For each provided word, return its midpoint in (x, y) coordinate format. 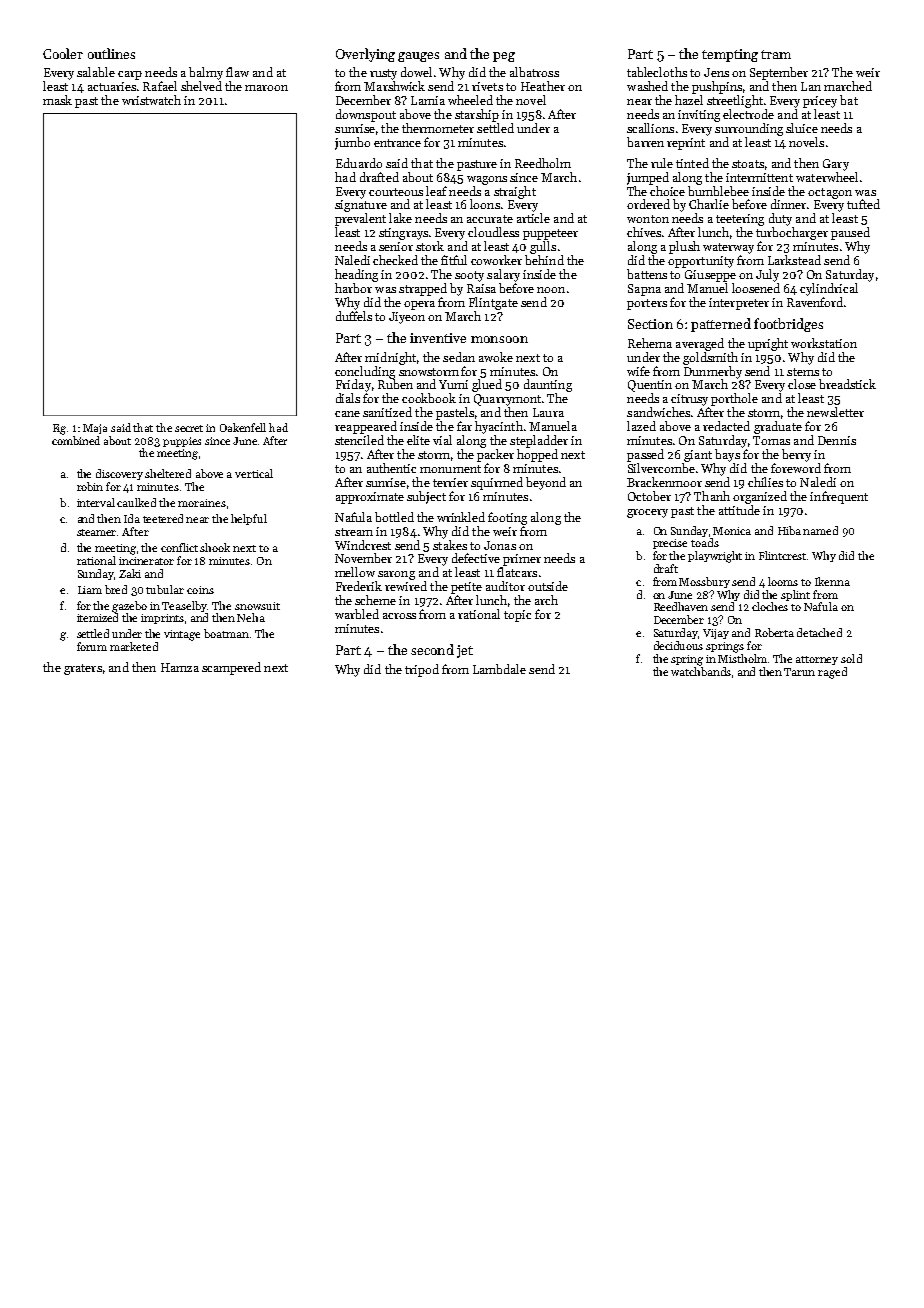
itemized (97, 617)
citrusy (689, 400)
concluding (365, 372)
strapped (423, 289)
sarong (396, 575)
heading (356, 275)
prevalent (360, 219)
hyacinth (499, 427)
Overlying (365, 55)
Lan (811, 86)
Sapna (644, 290)
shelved (201, 86)
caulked (136, 502)
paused (850, 233)
